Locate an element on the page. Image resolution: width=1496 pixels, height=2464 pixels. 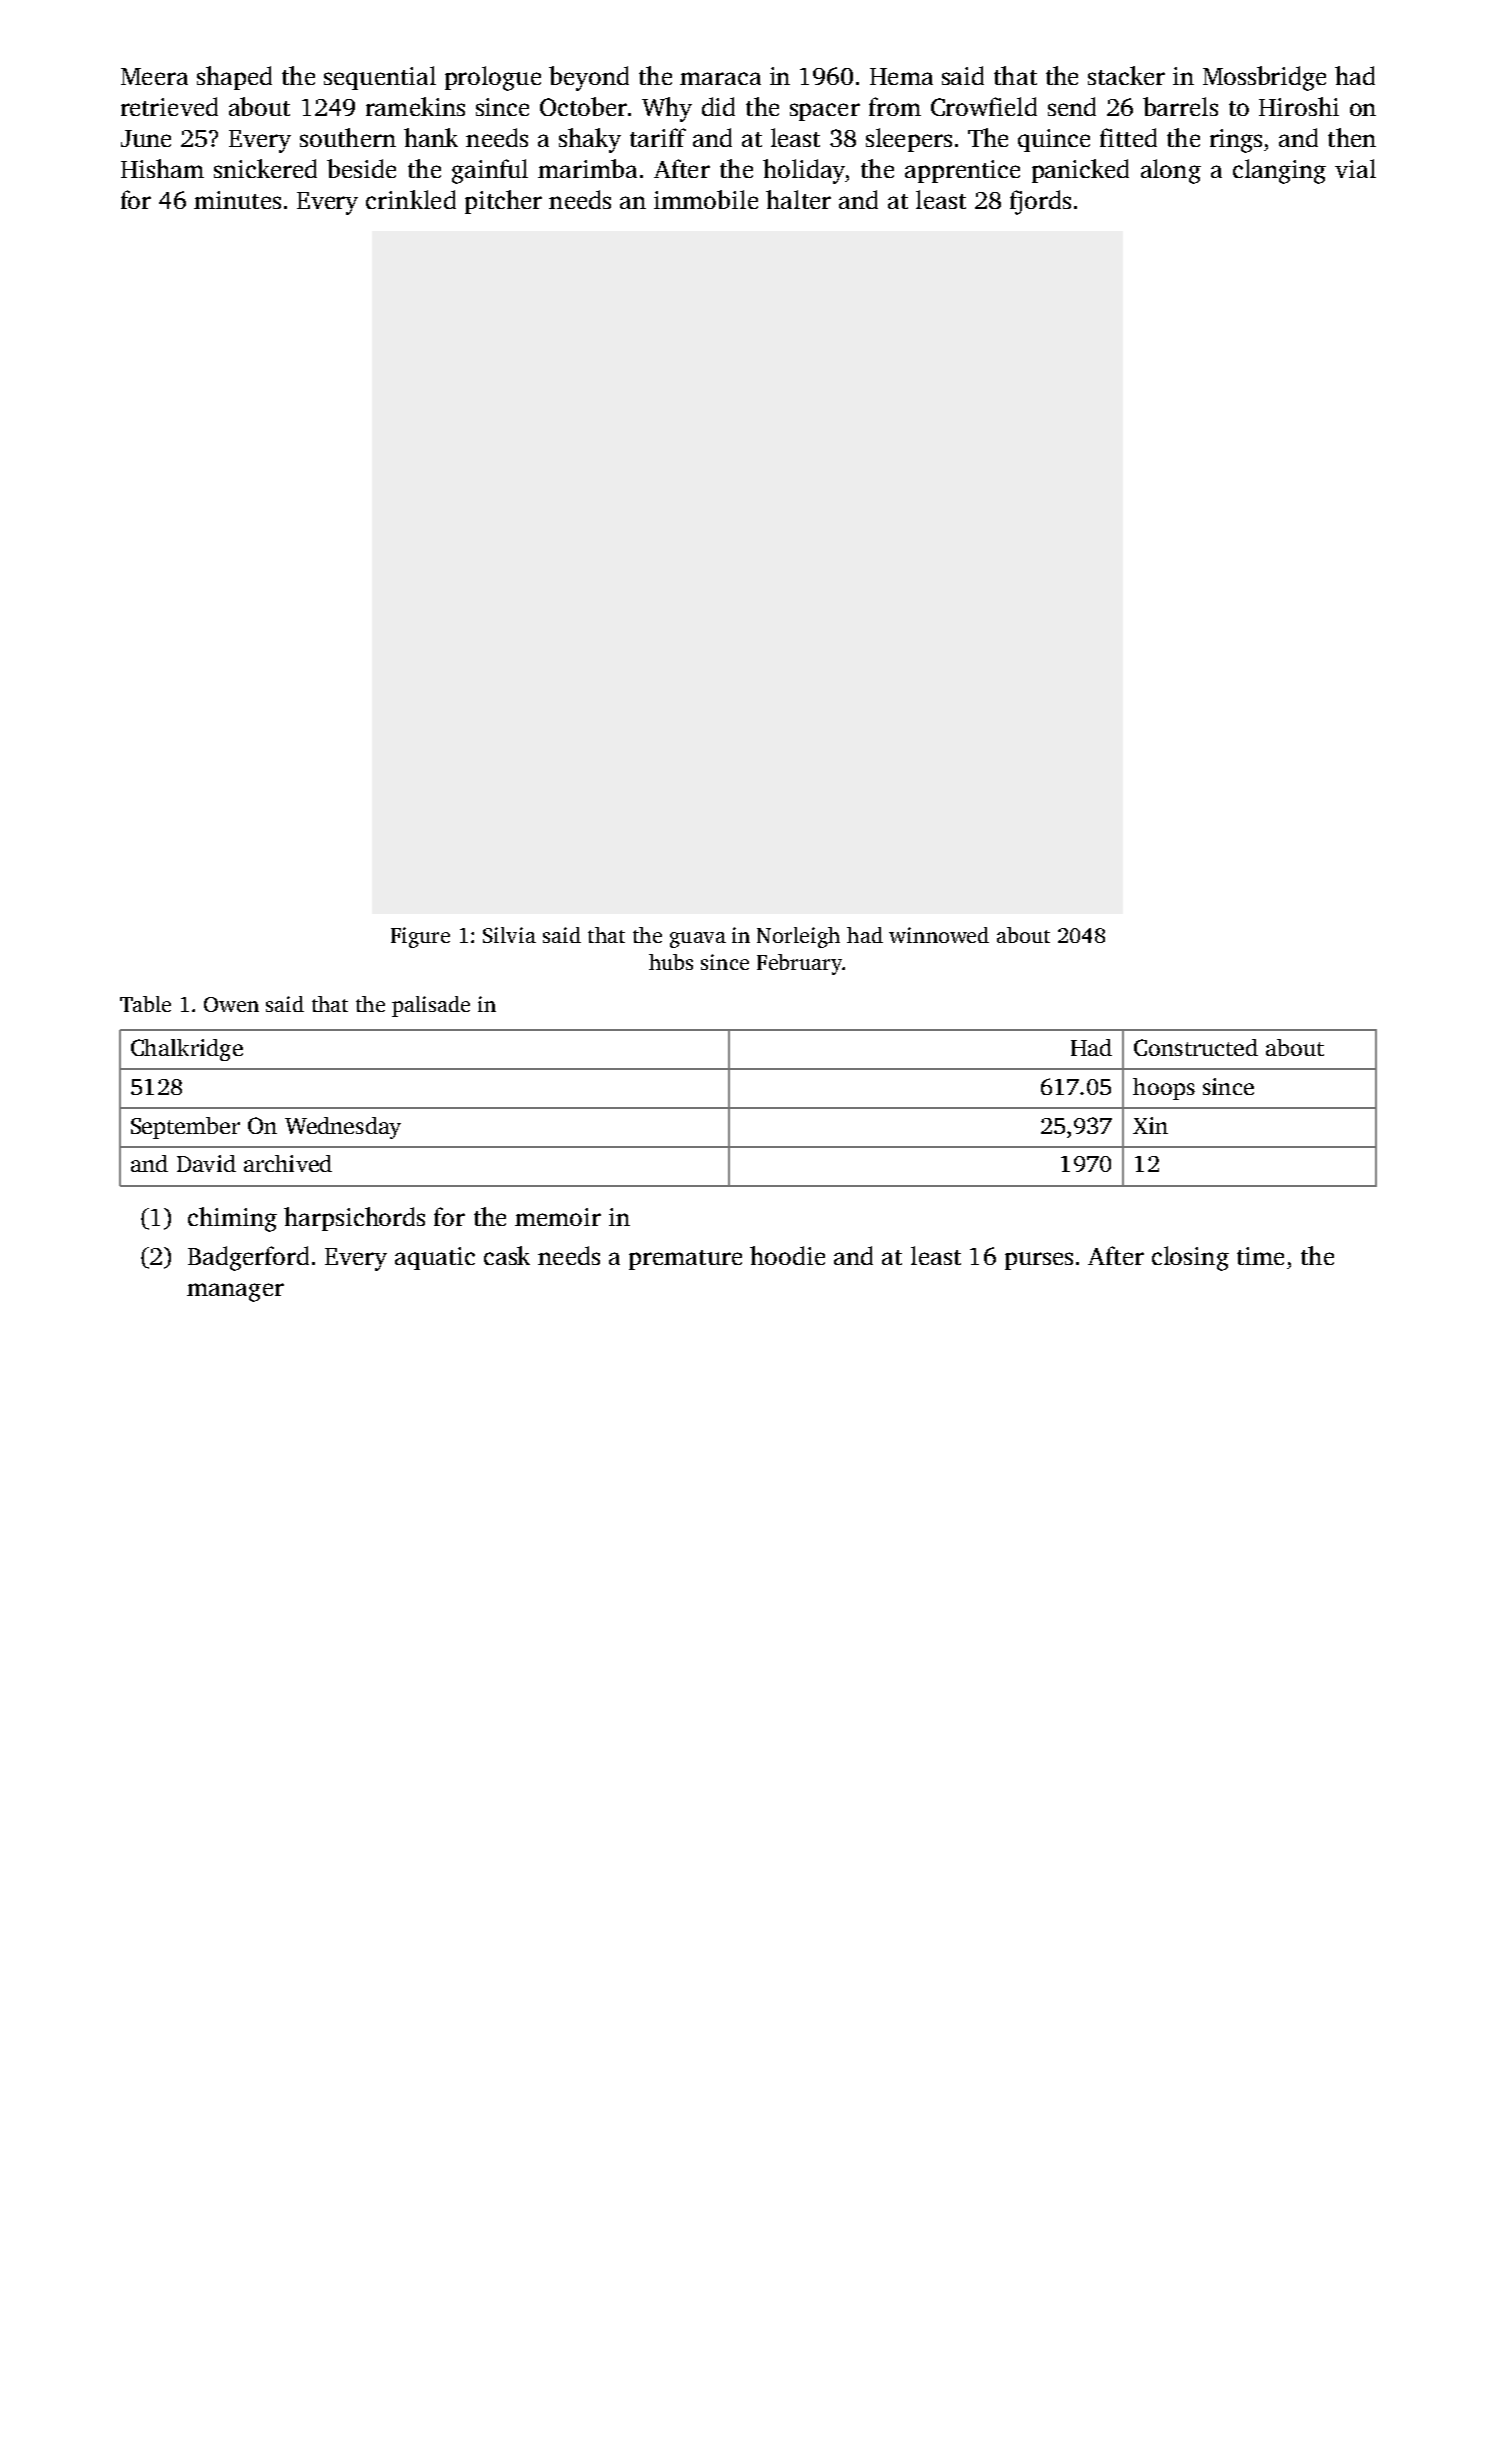
Mossbridge is located at coordinates (1264, 78).
